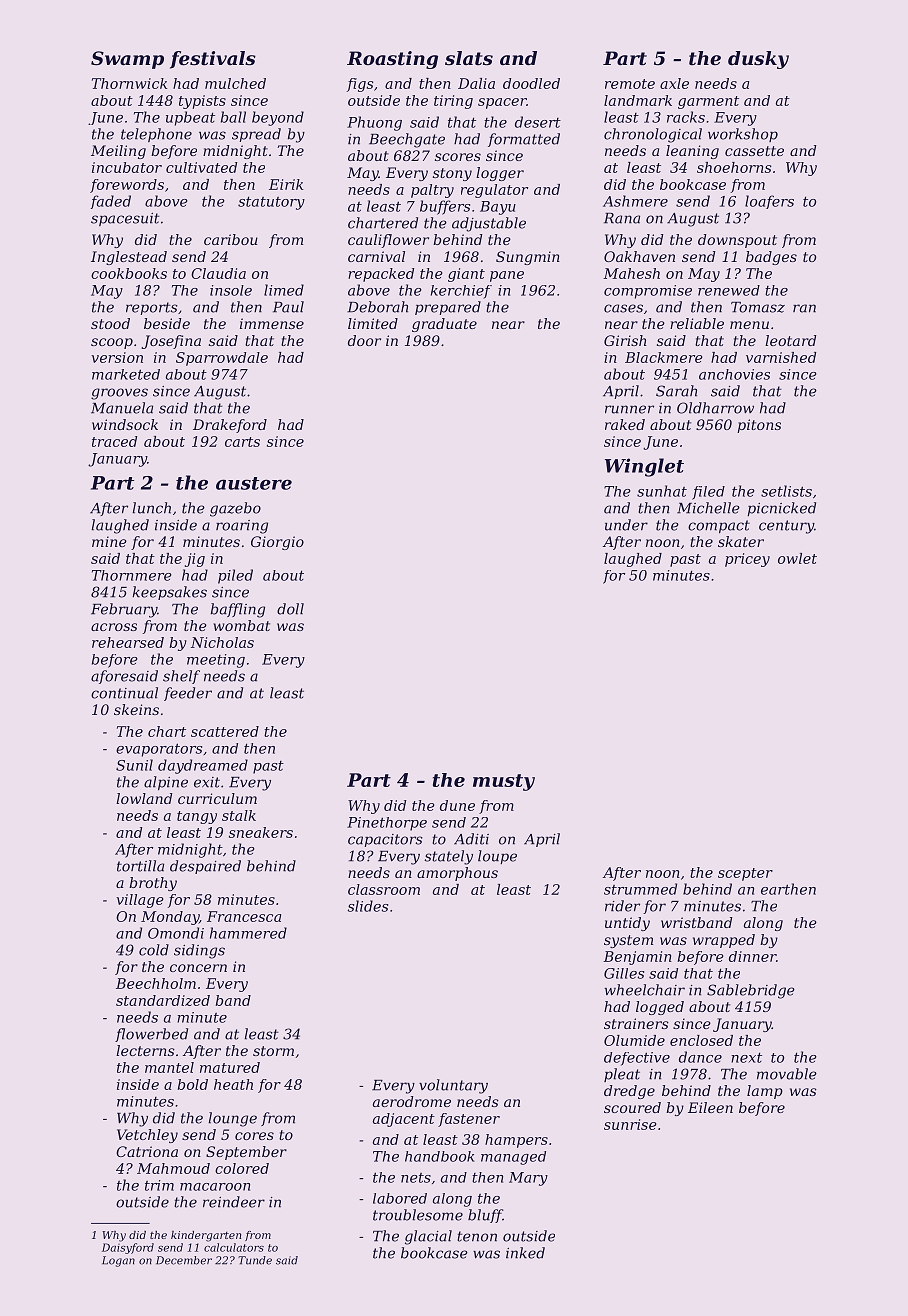  What do you see at coordinates (241, 625) in the screenshot?
I see `wombat` at bounding box center [241, 625].
